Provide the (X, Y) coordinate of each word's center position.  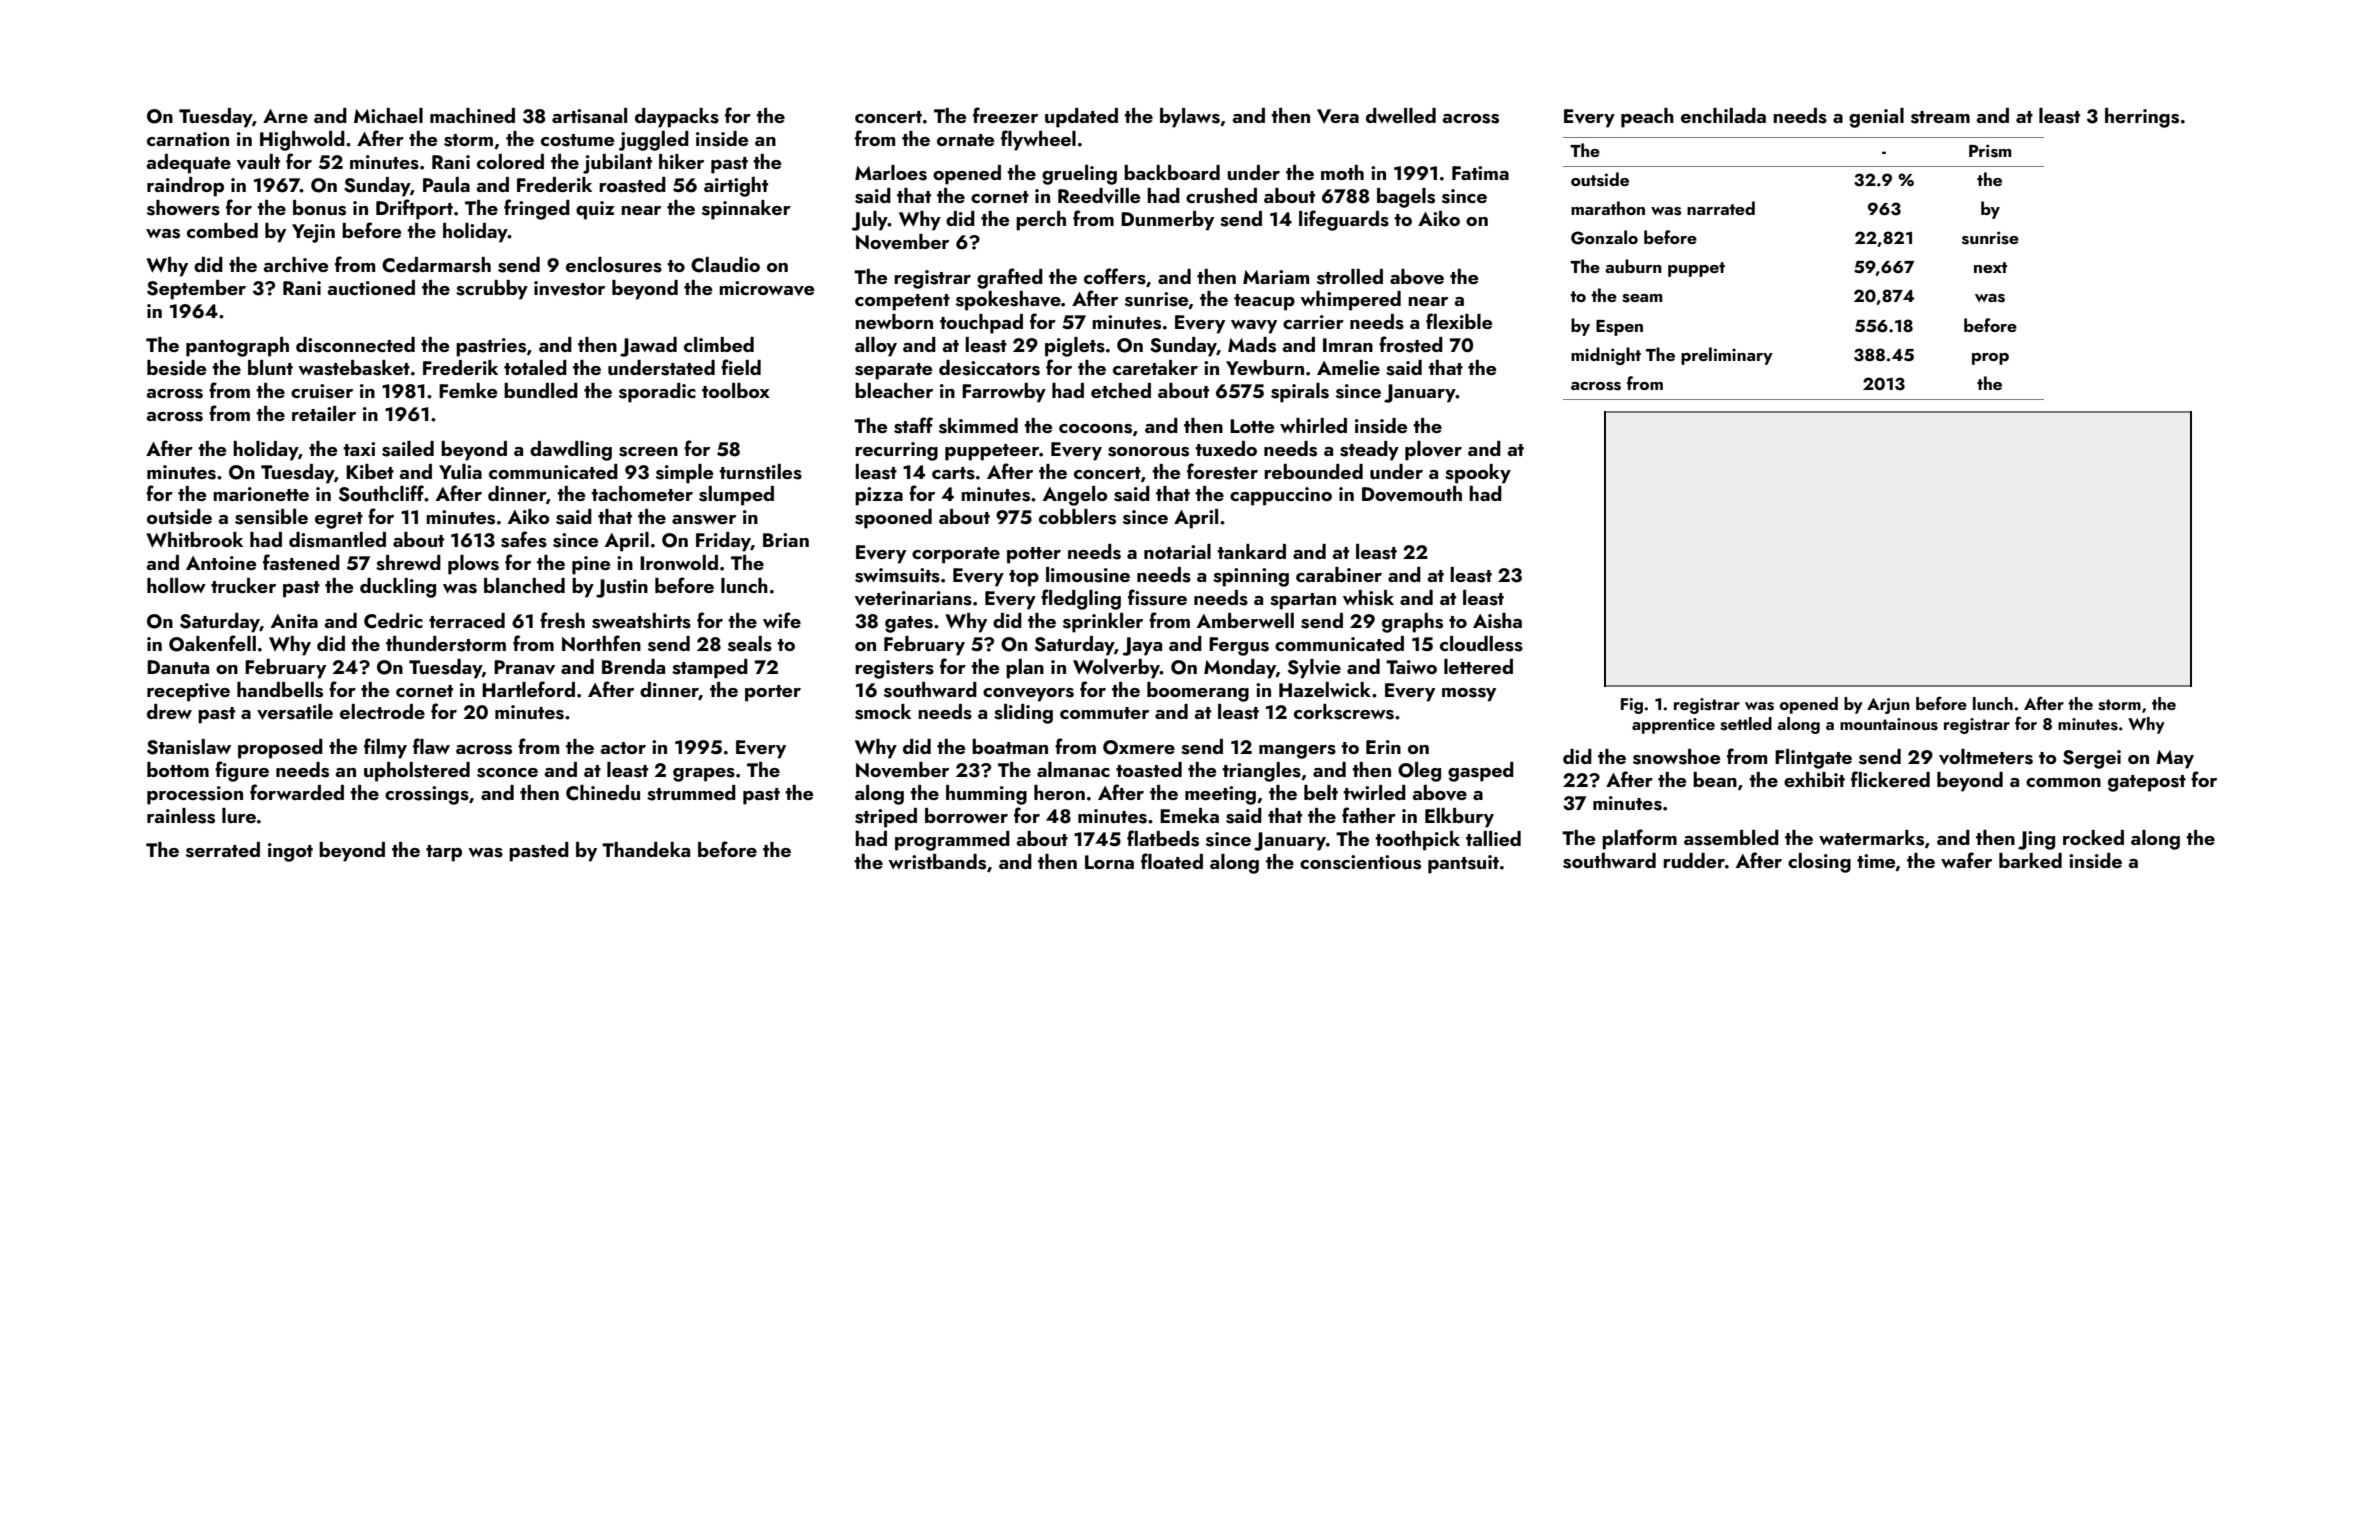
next (1990, 267)
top (1024, 578)
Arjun (1888, 706)
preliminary (1727, 356)
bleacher (894, 390)
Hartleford (528, 689)
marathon (1608, 208)
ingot (290, 852)
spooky (1478, 474)
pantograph (237, 347)
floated (1172, 861)
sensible (271, 517)
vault (258, 162)
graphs (1412, 623)
